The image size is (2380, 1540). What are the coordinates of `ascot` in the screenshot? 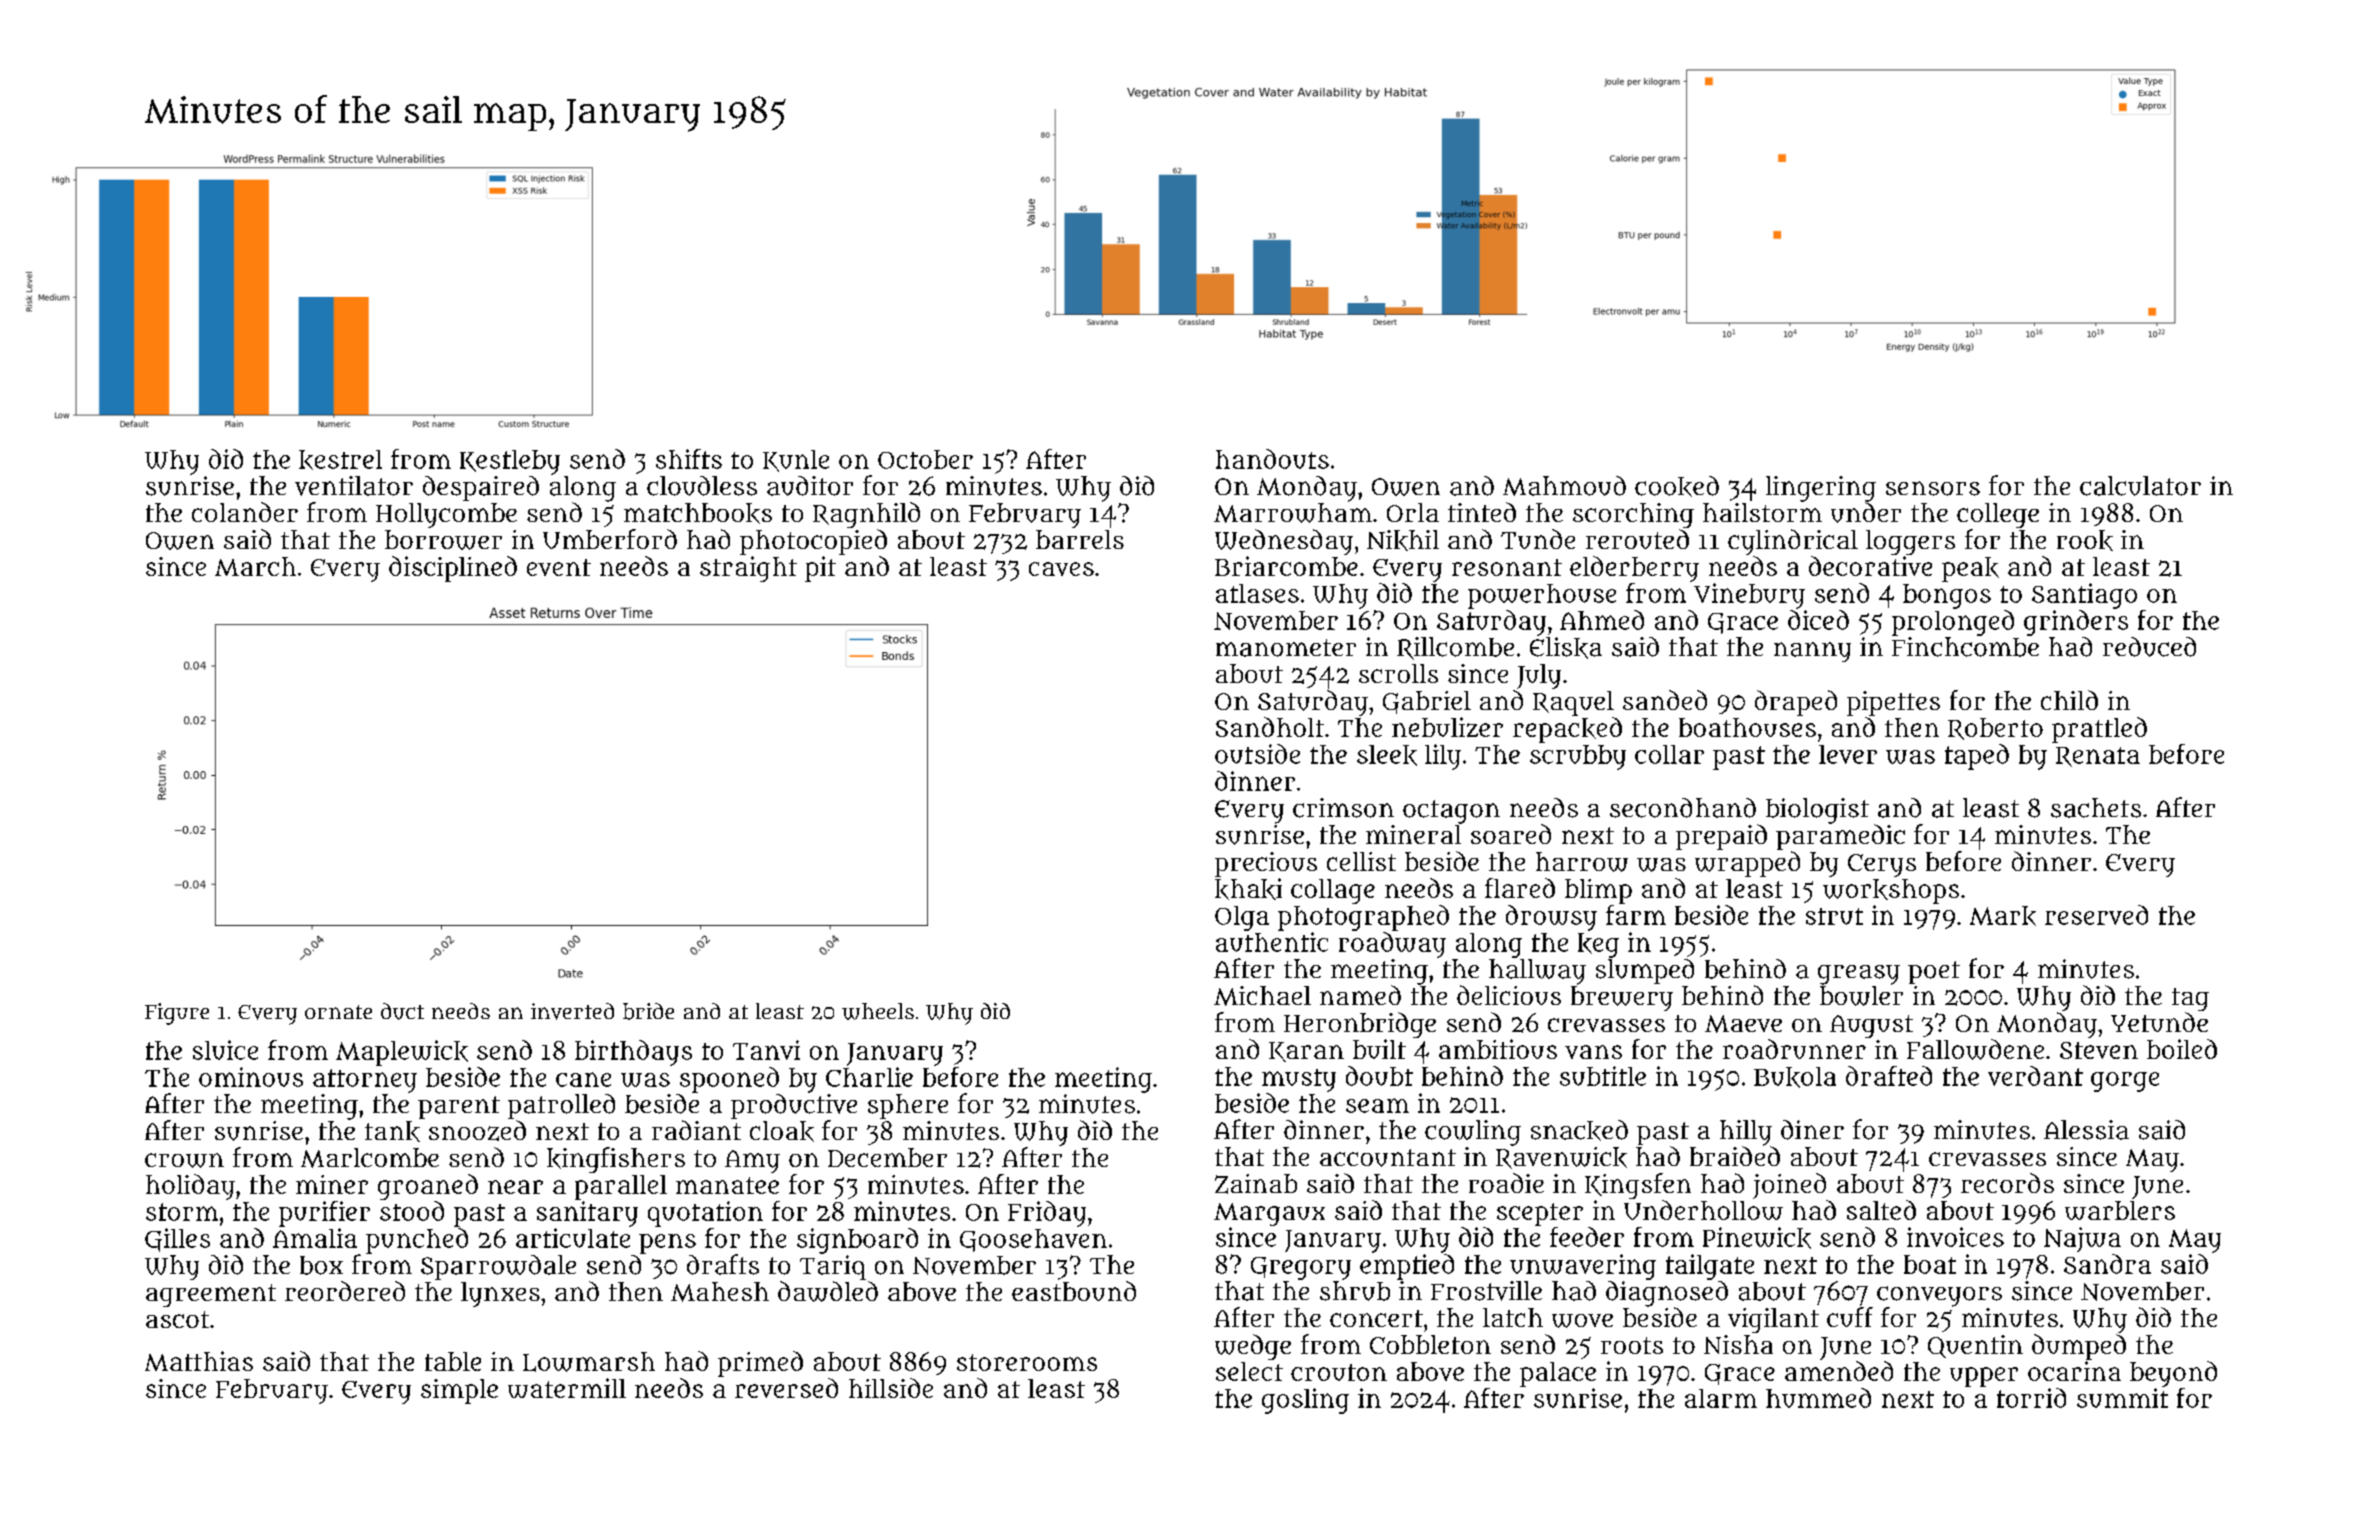 It's located at (177, 1319).
